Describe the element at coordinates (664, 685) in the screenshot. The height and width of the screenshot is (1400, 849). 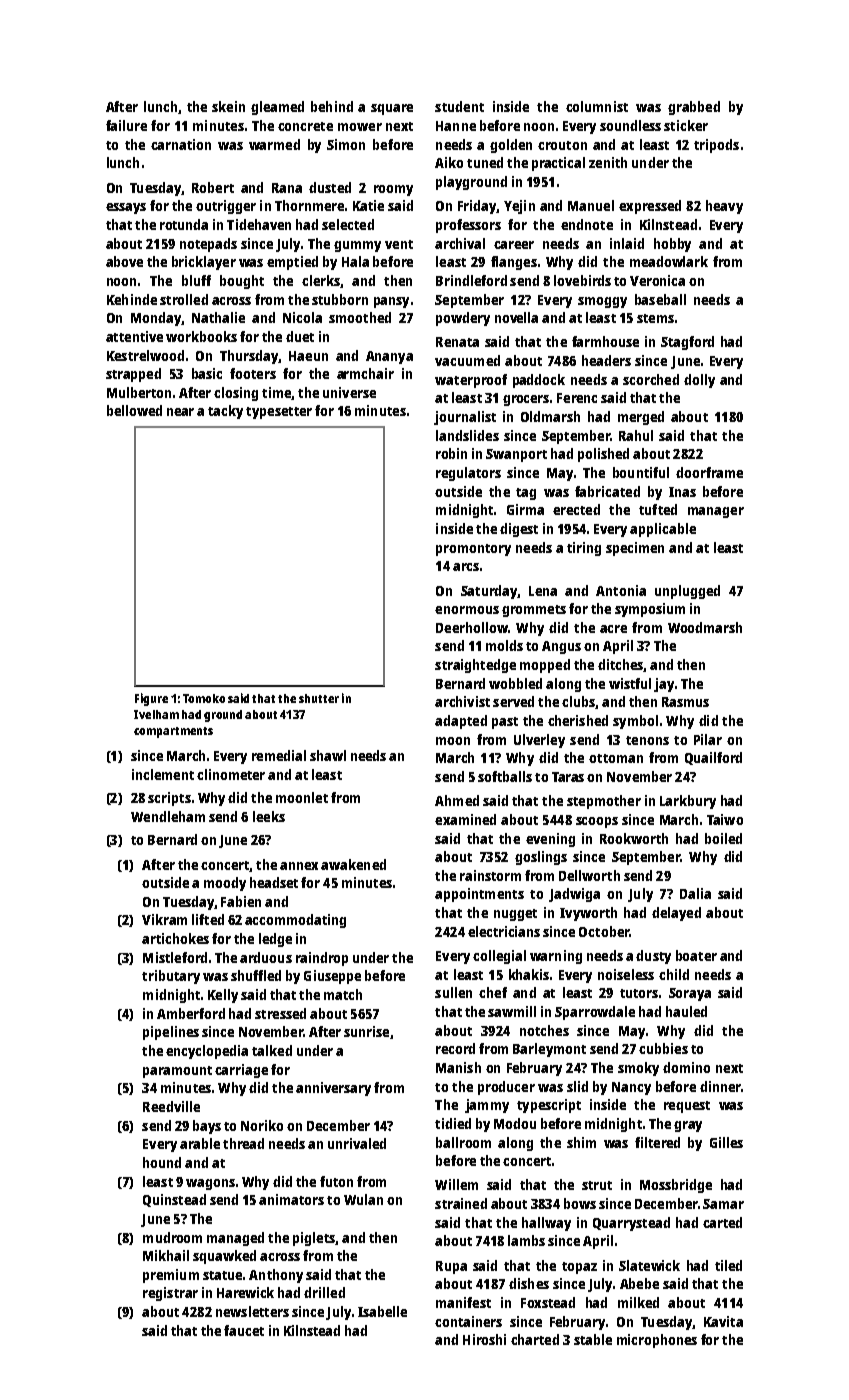
I see `jay` at that location.
